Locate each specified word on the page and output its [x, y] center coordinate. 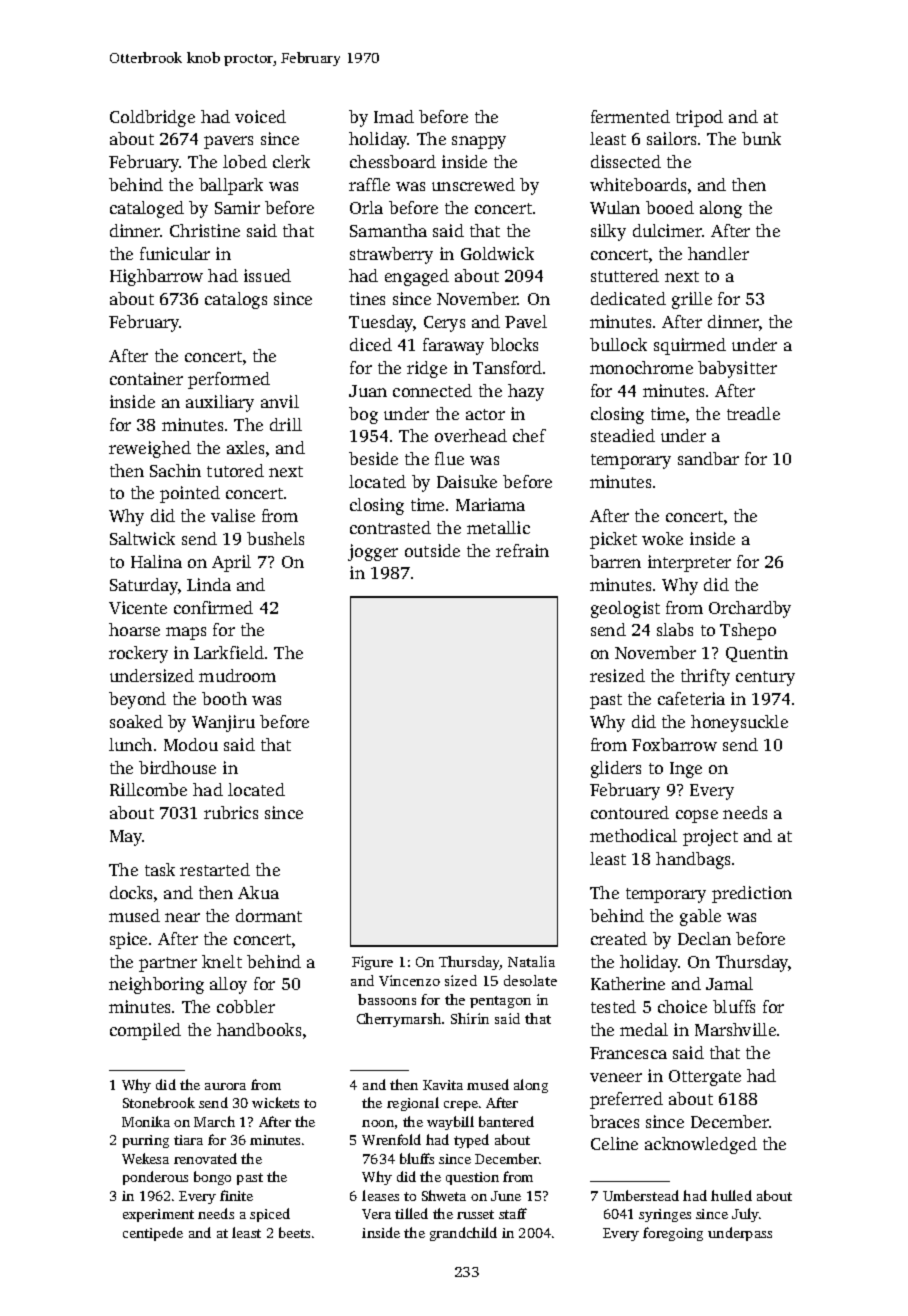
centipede [153, 1234]
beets [294, 1232]
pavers [228, 142]
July [745, 1215]
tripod [699, 118]
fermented [630, 116]
